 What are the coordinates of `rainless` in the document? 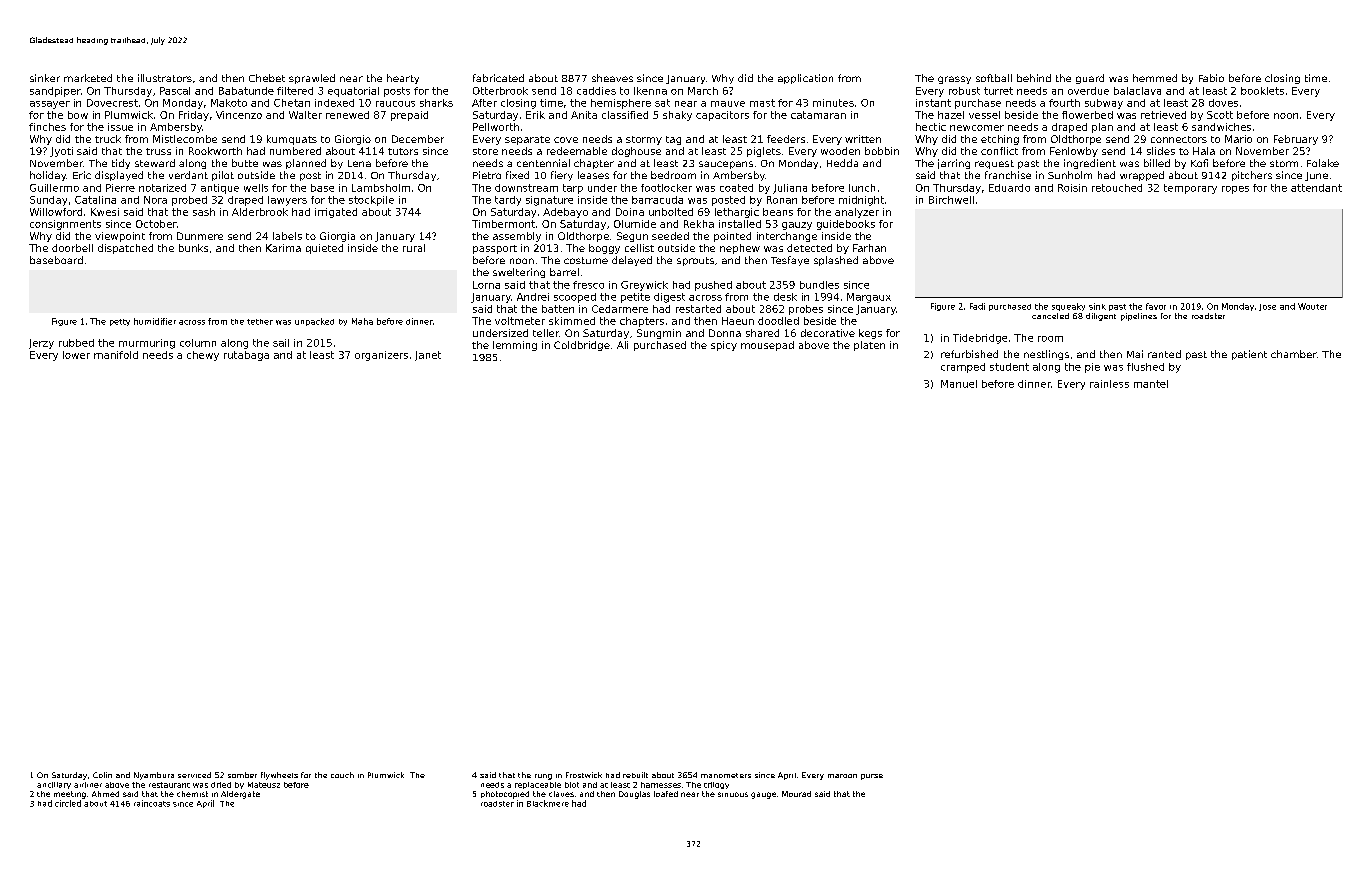 It's located at (1109, 384).
